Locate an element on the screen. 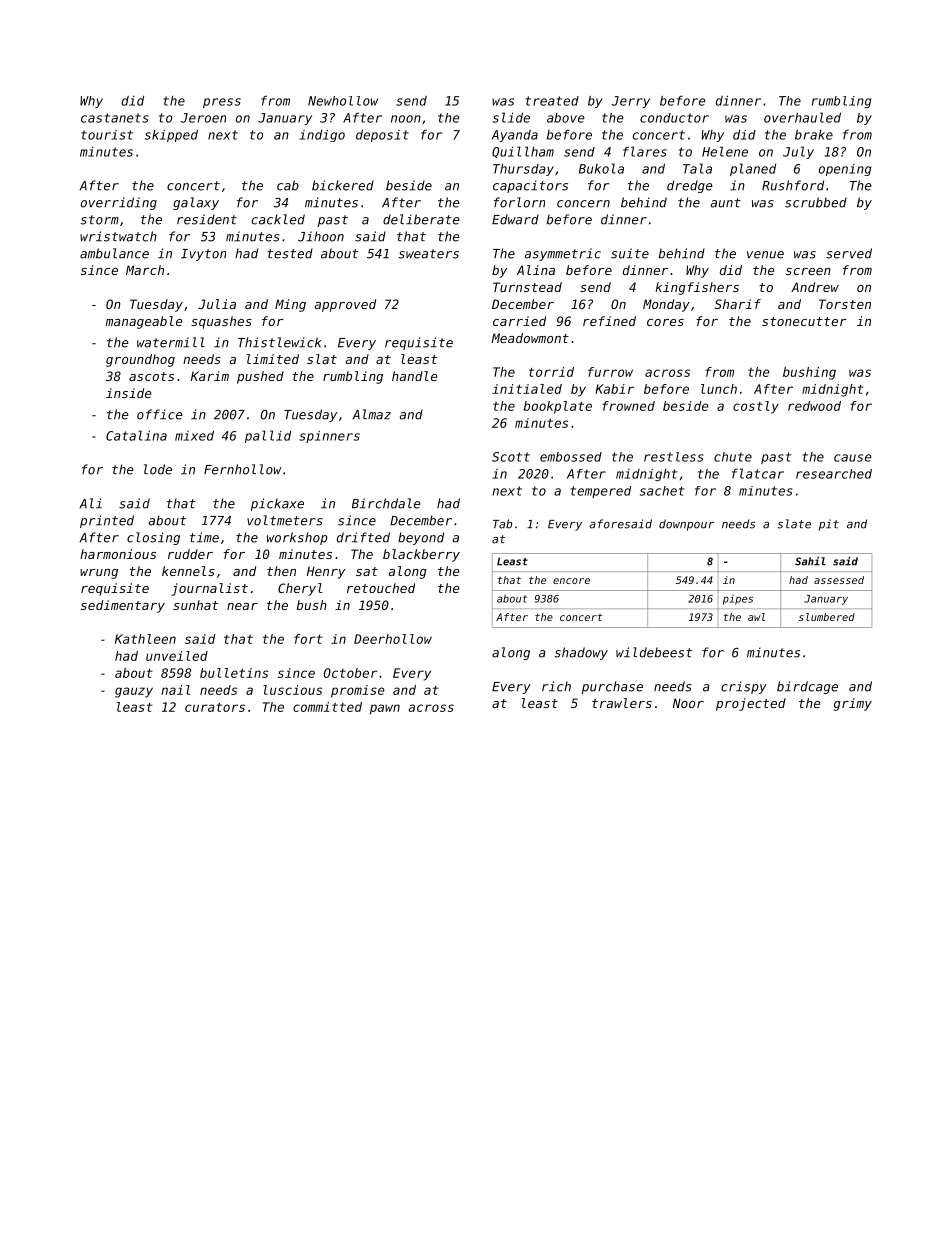  assessed is located at coordinates (839, 580).
